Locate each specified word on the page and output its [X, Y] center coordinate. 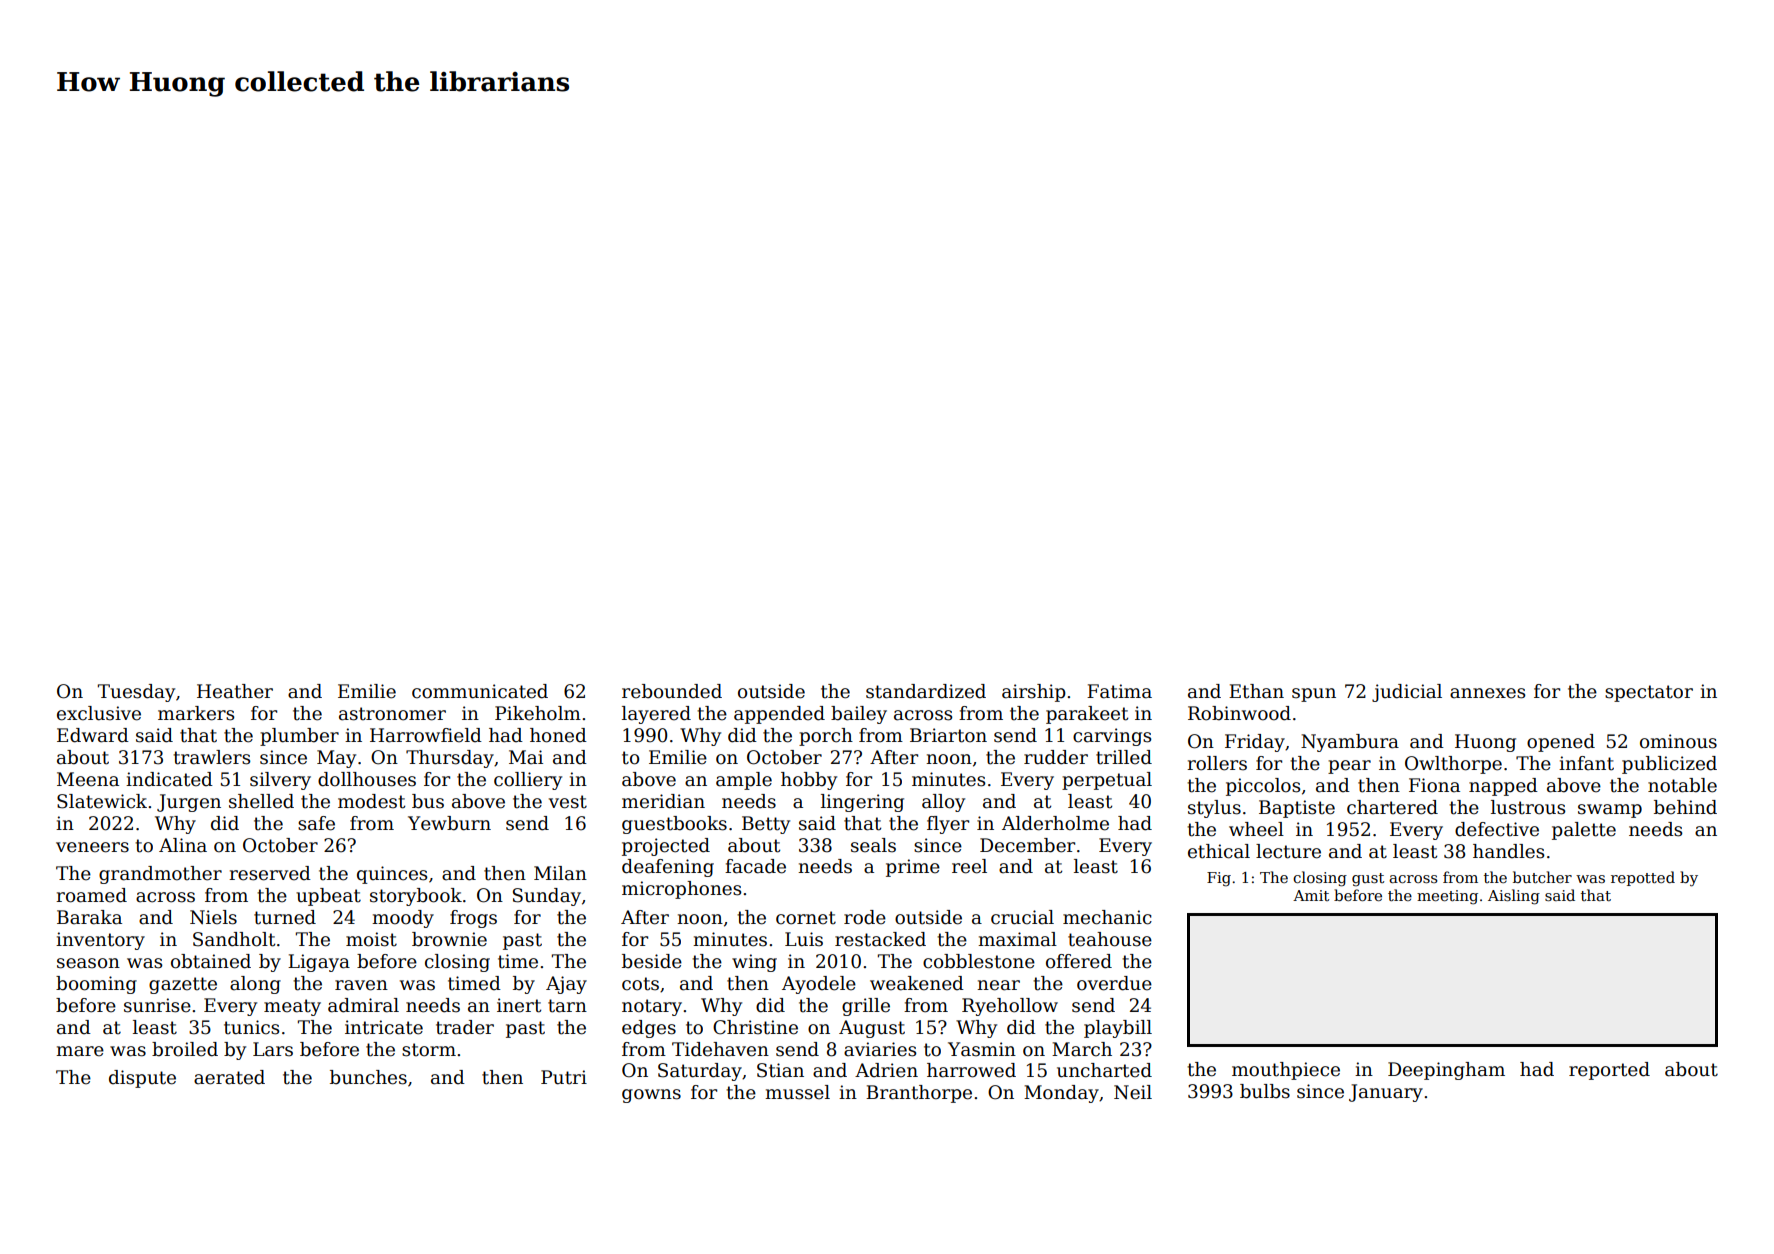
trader [465, 1027]
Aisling [1514, 897]
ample [744, 781]
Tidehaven [720, 1049]
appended [779, 715]
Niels [213, 917]
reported [1609, 1071]
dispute [142, 1079]
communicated [480, 691]
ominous [1678, 741]
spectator [1649, 693]
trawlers [211, 757]
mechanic [1107, 917]
